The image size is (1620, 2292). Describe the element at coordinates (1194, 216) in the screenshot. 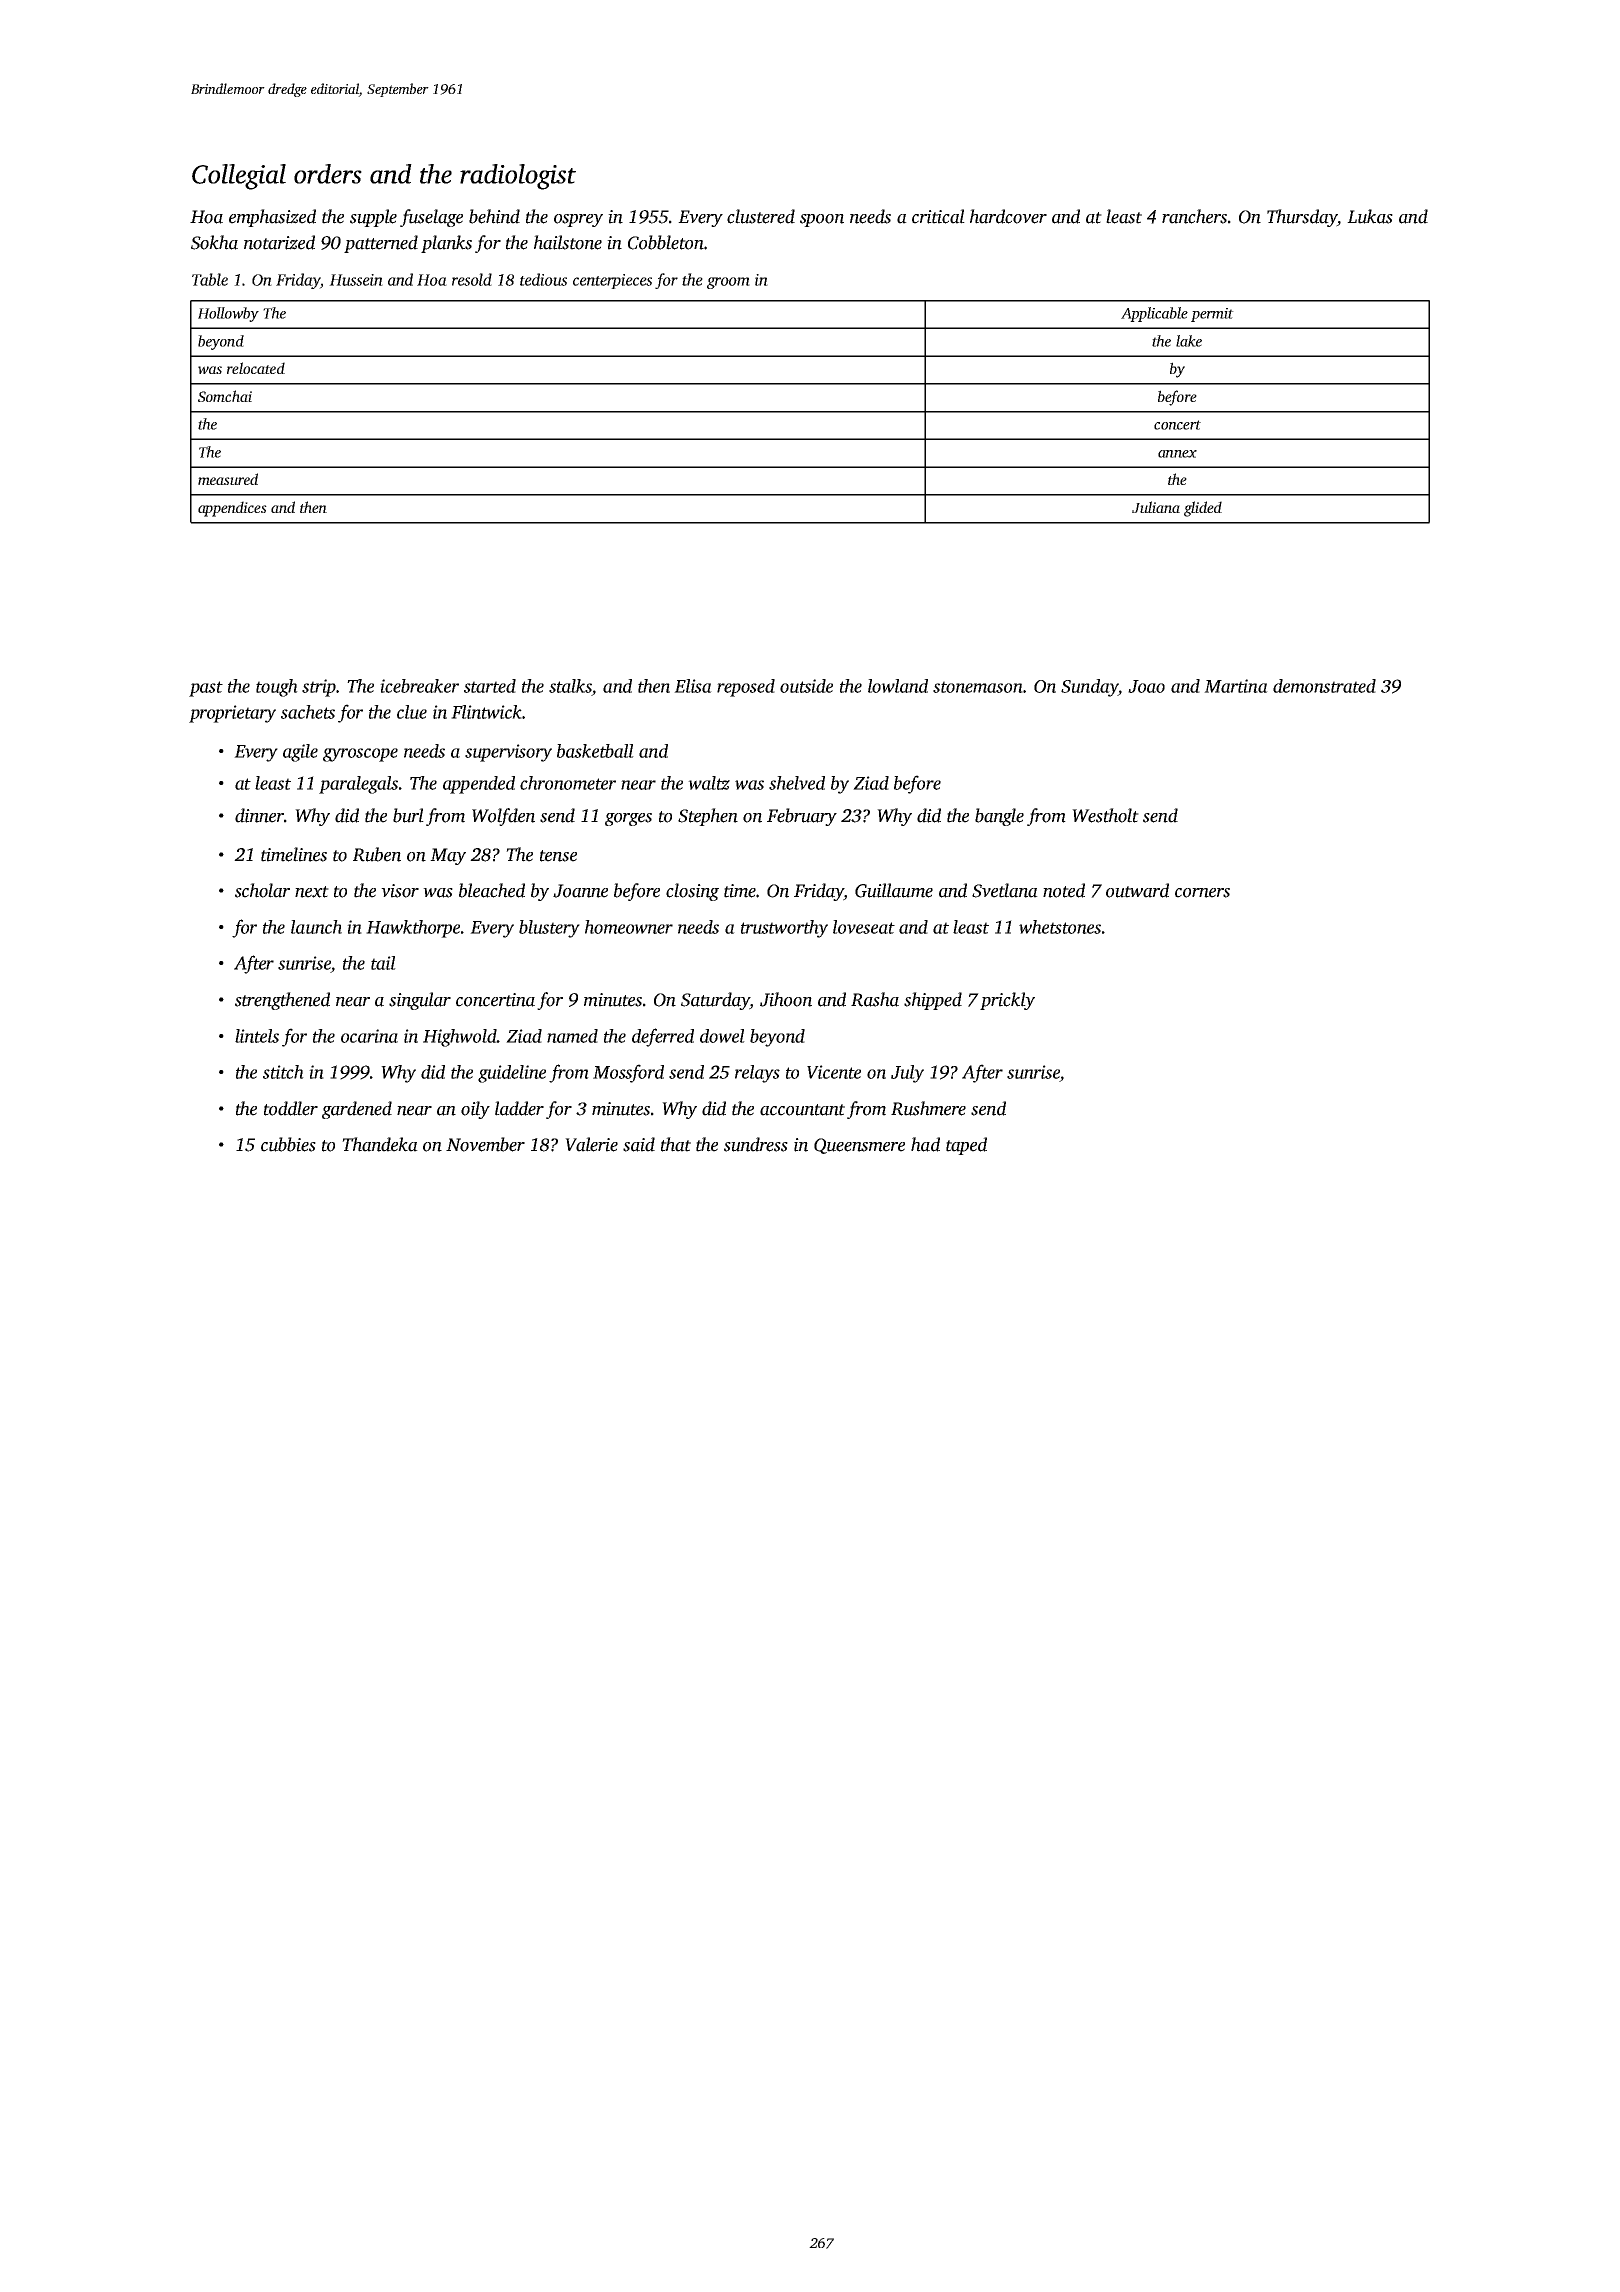

I see `ranchers` at that location.
